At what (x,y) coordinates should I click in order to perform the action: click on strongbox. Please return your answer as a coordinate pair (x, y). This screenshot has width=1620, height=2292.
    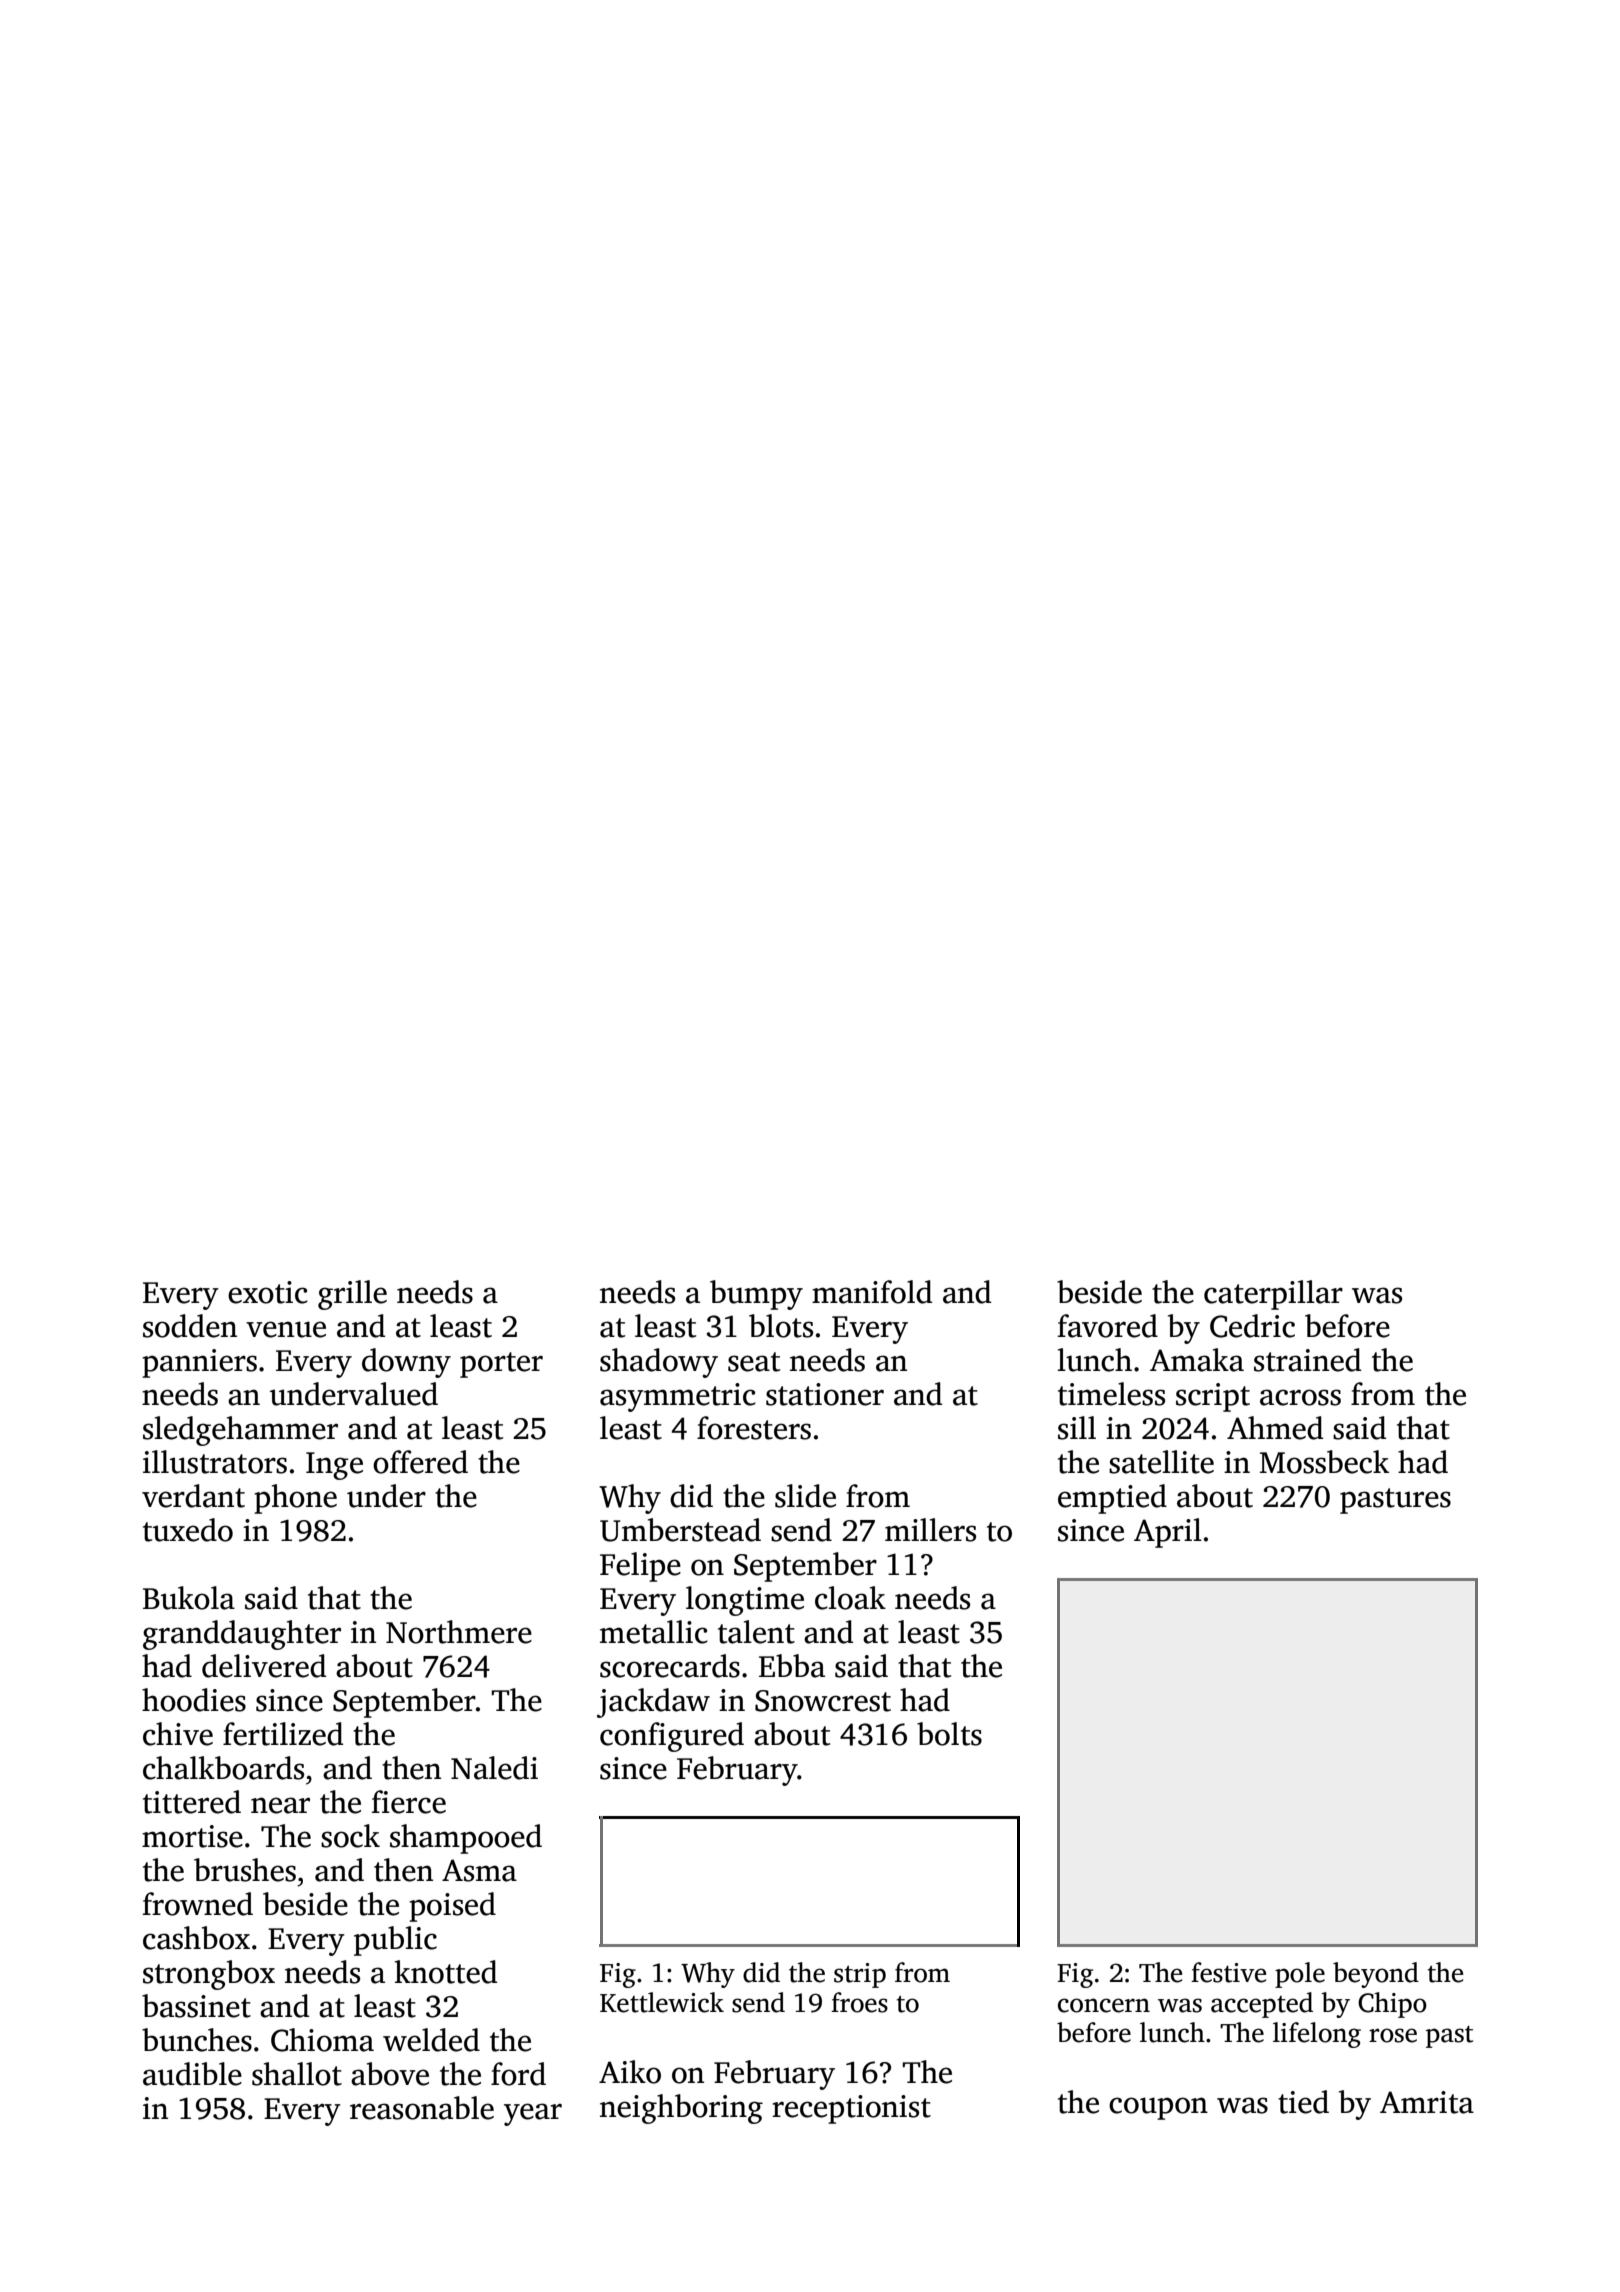
    Looking at the image, I should click on (209, 1975).
